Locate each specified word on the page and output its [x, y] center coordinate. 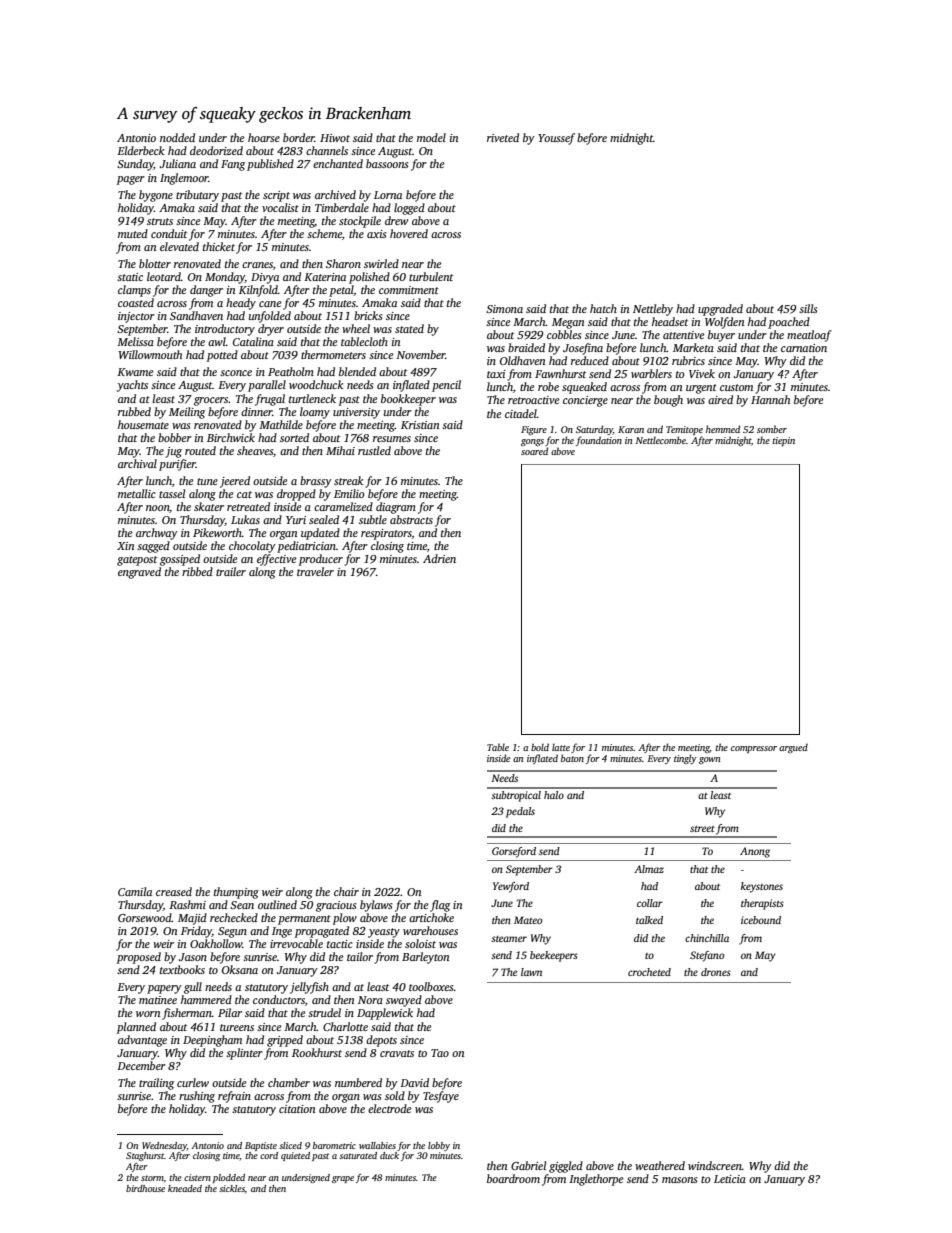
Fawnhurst [560, 373]
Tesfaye [441, 1097]
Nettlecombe [660, 440]
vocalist [280, 207]
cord [269, 1155]
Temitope [684, 430]
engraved [139, 573]
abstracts [411, 519]
